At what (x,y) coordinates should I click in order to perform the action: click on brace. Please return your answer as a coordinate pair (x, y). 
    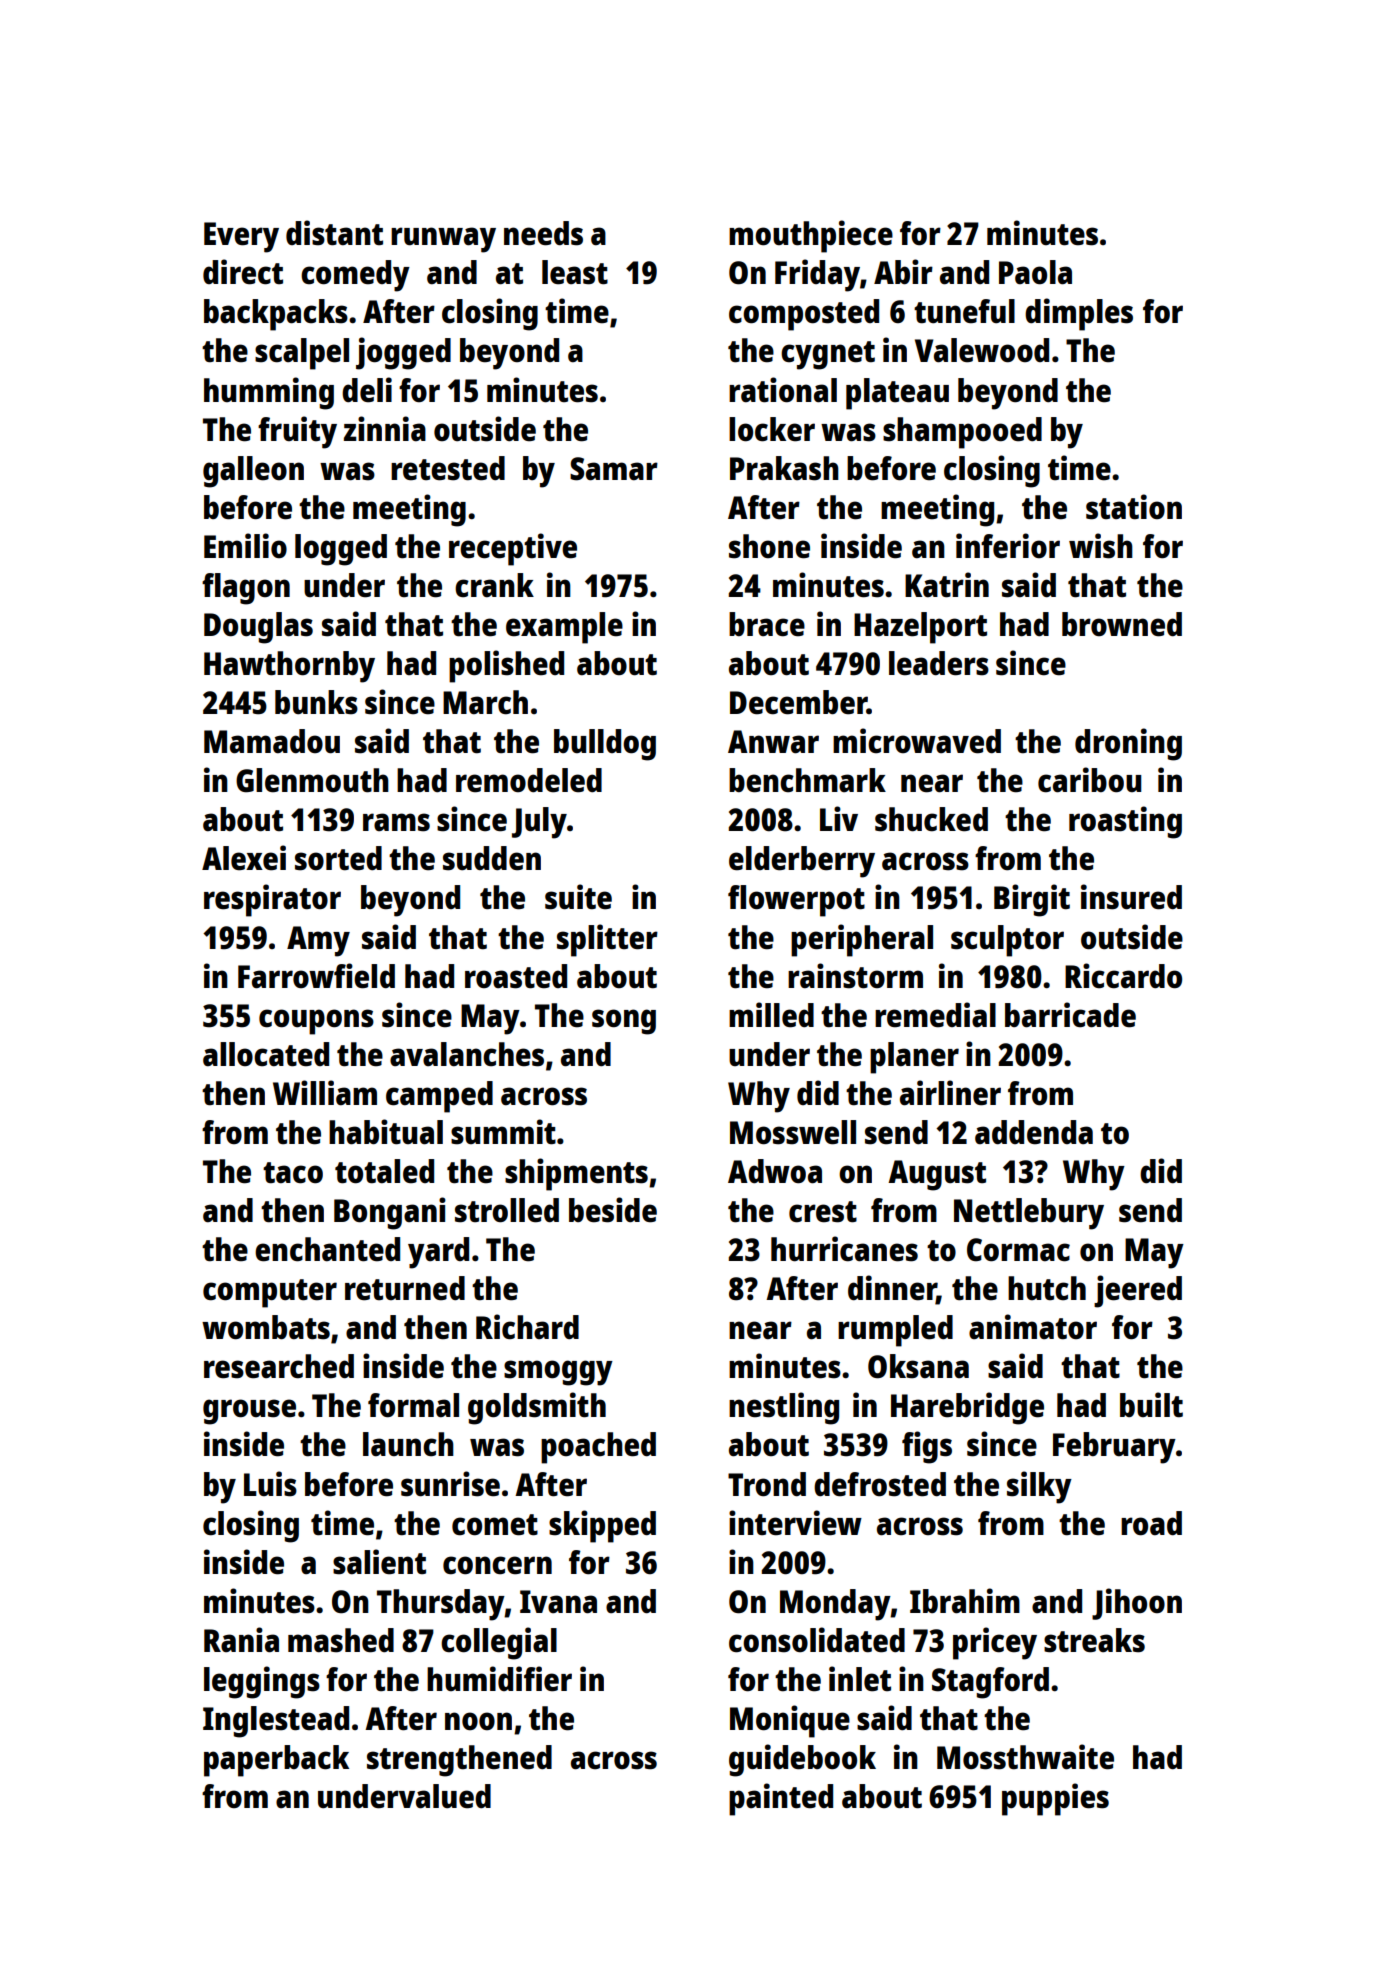
    Looking at the image, I should click on (767, 624).
